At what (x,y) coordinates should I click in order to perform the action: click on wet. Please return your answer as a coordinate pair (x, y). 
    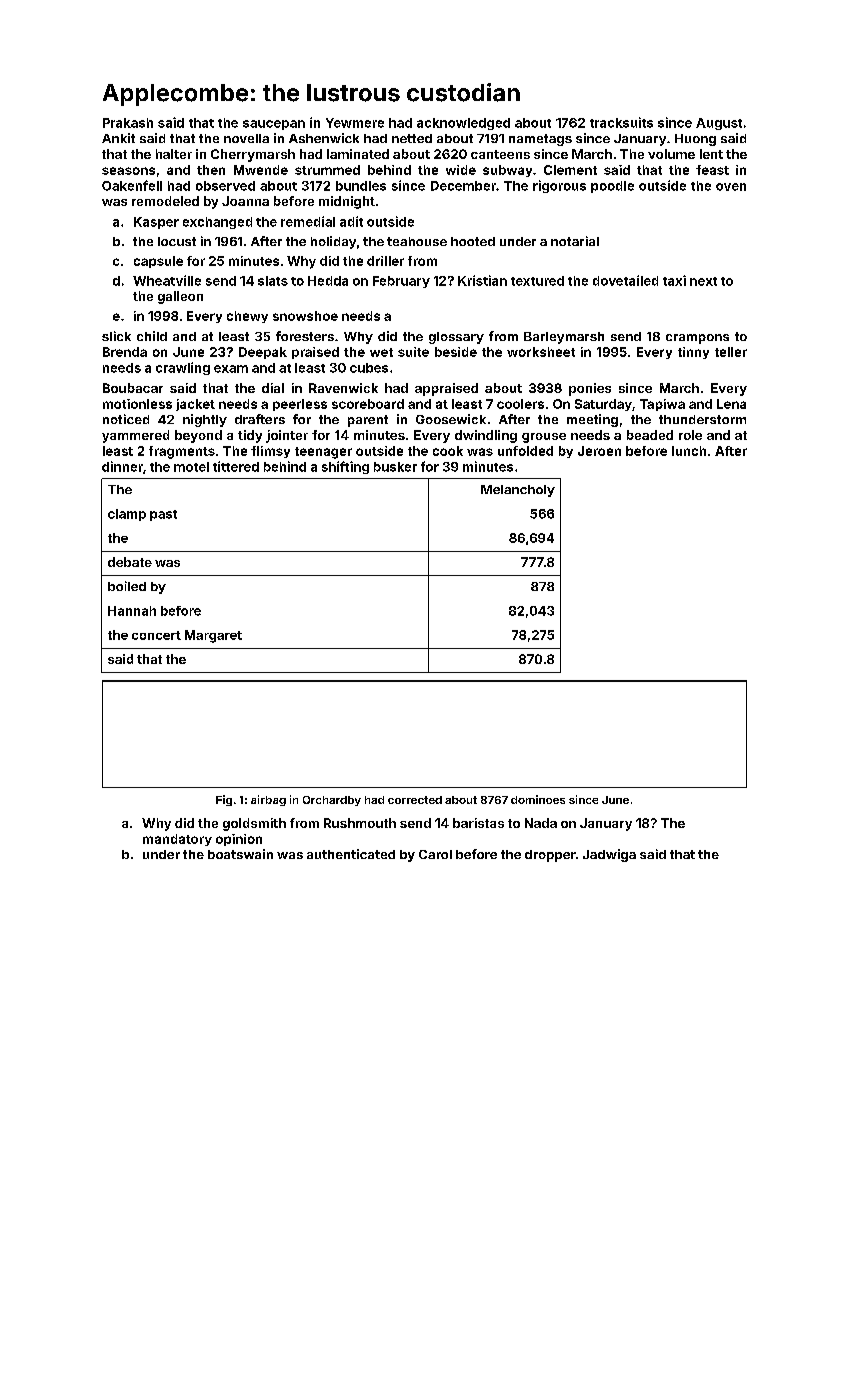
    Looking at the image, I should click on (381, 352).
